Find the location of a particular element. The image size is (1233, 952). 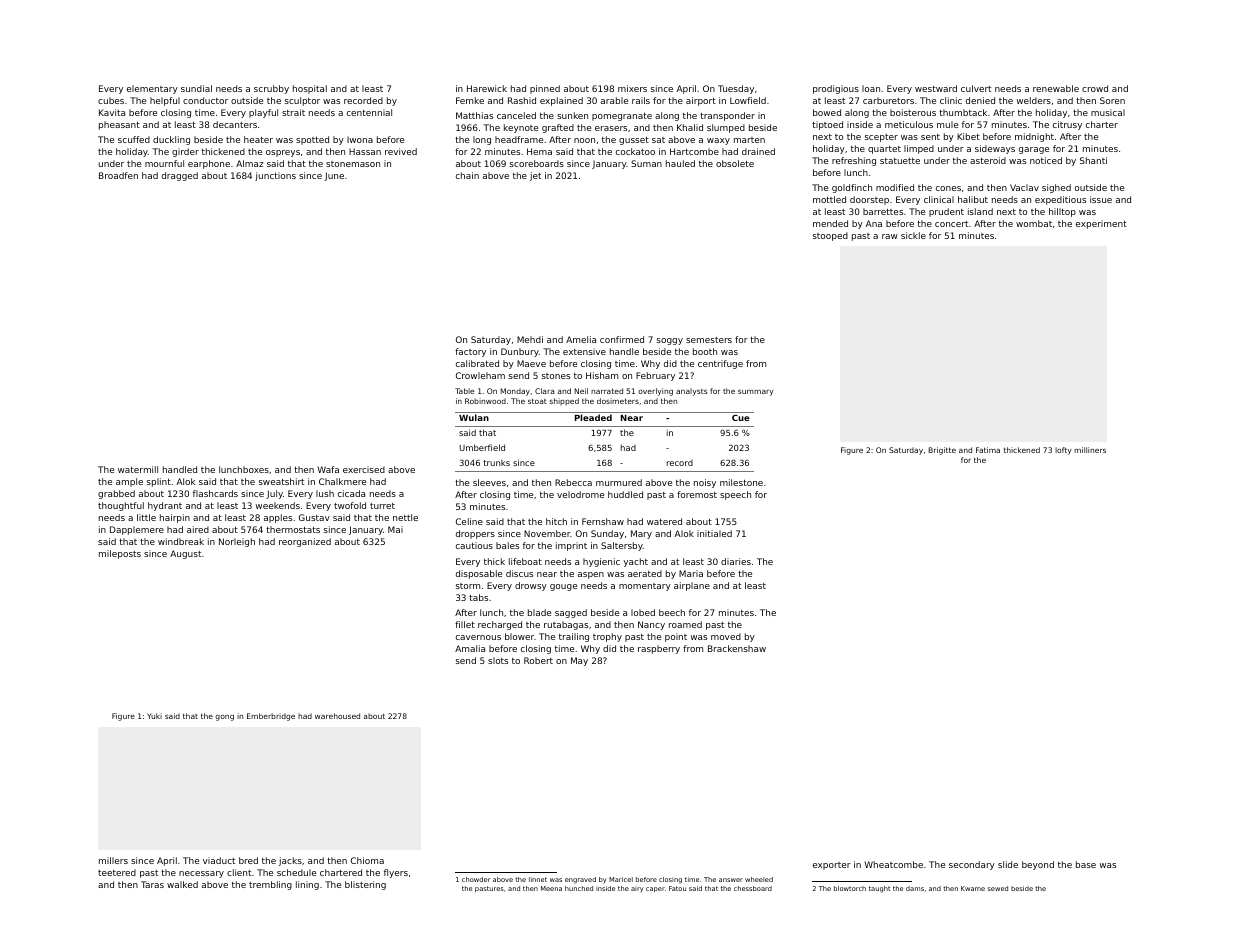

millers is located at coordinates (113, 860).
